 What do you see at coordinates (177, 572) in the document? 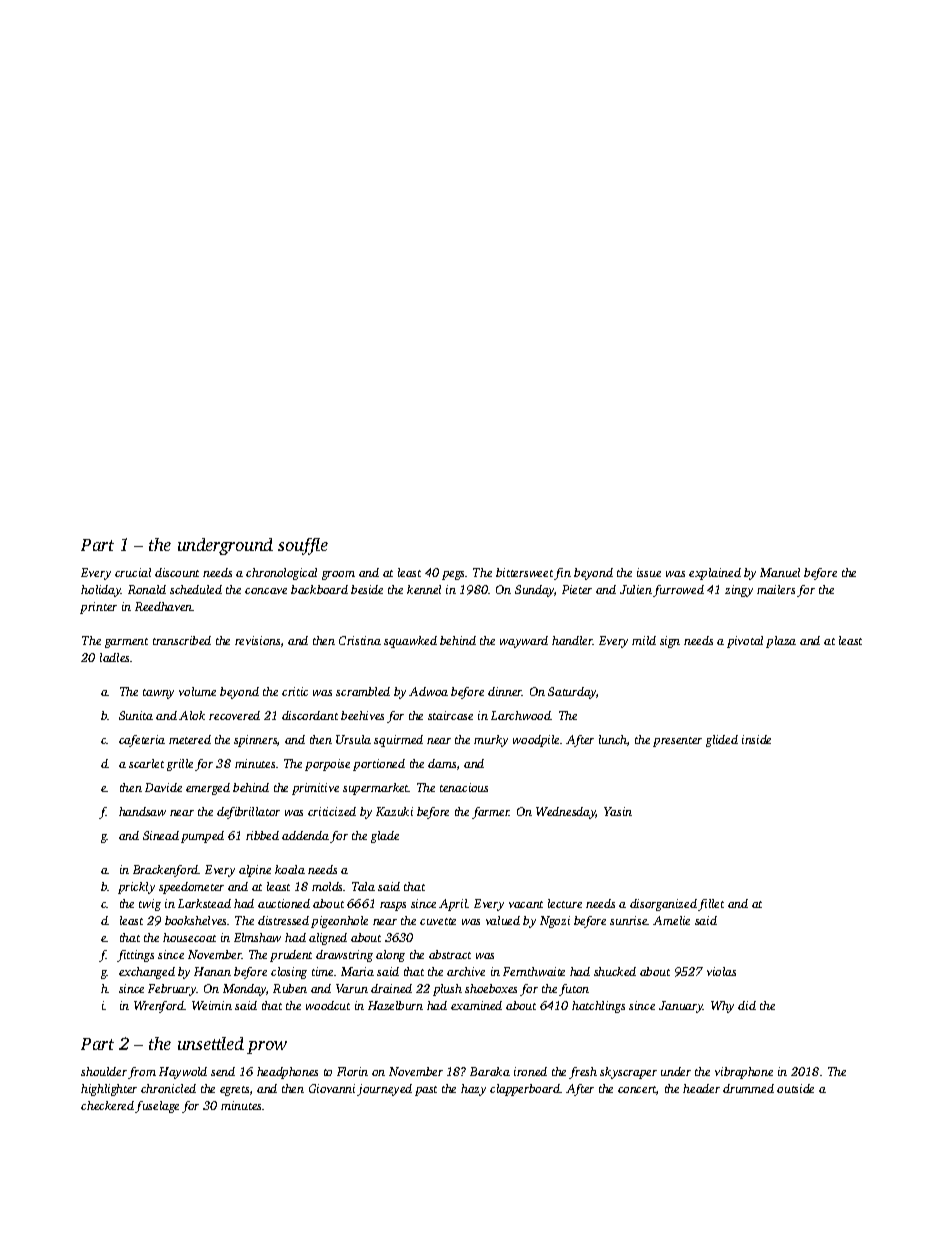
I see `discount` at bounding box center [177, 572].
